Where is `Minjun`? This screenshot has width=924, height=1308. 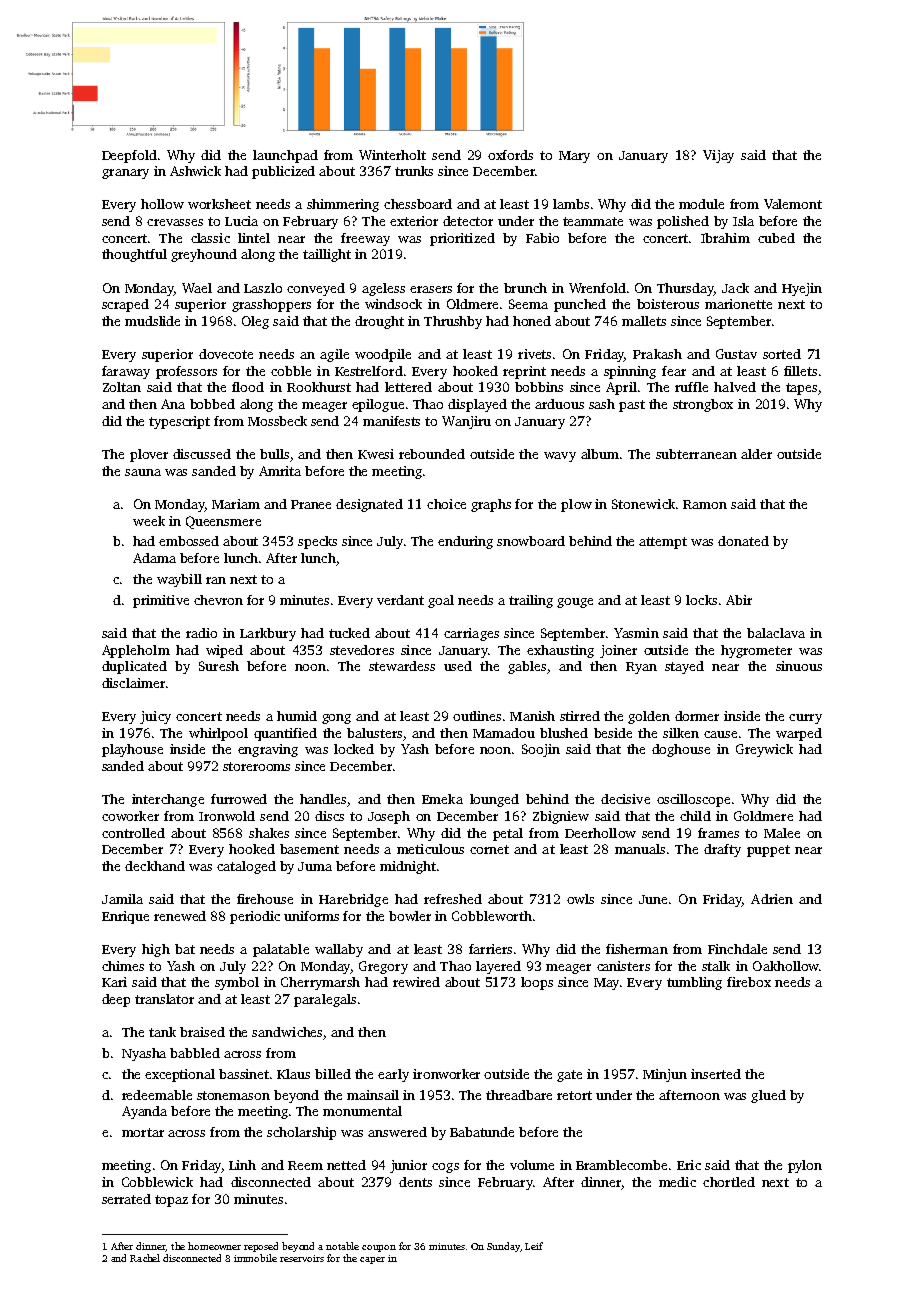
Minjun is located at coordinates (665, 1075).
